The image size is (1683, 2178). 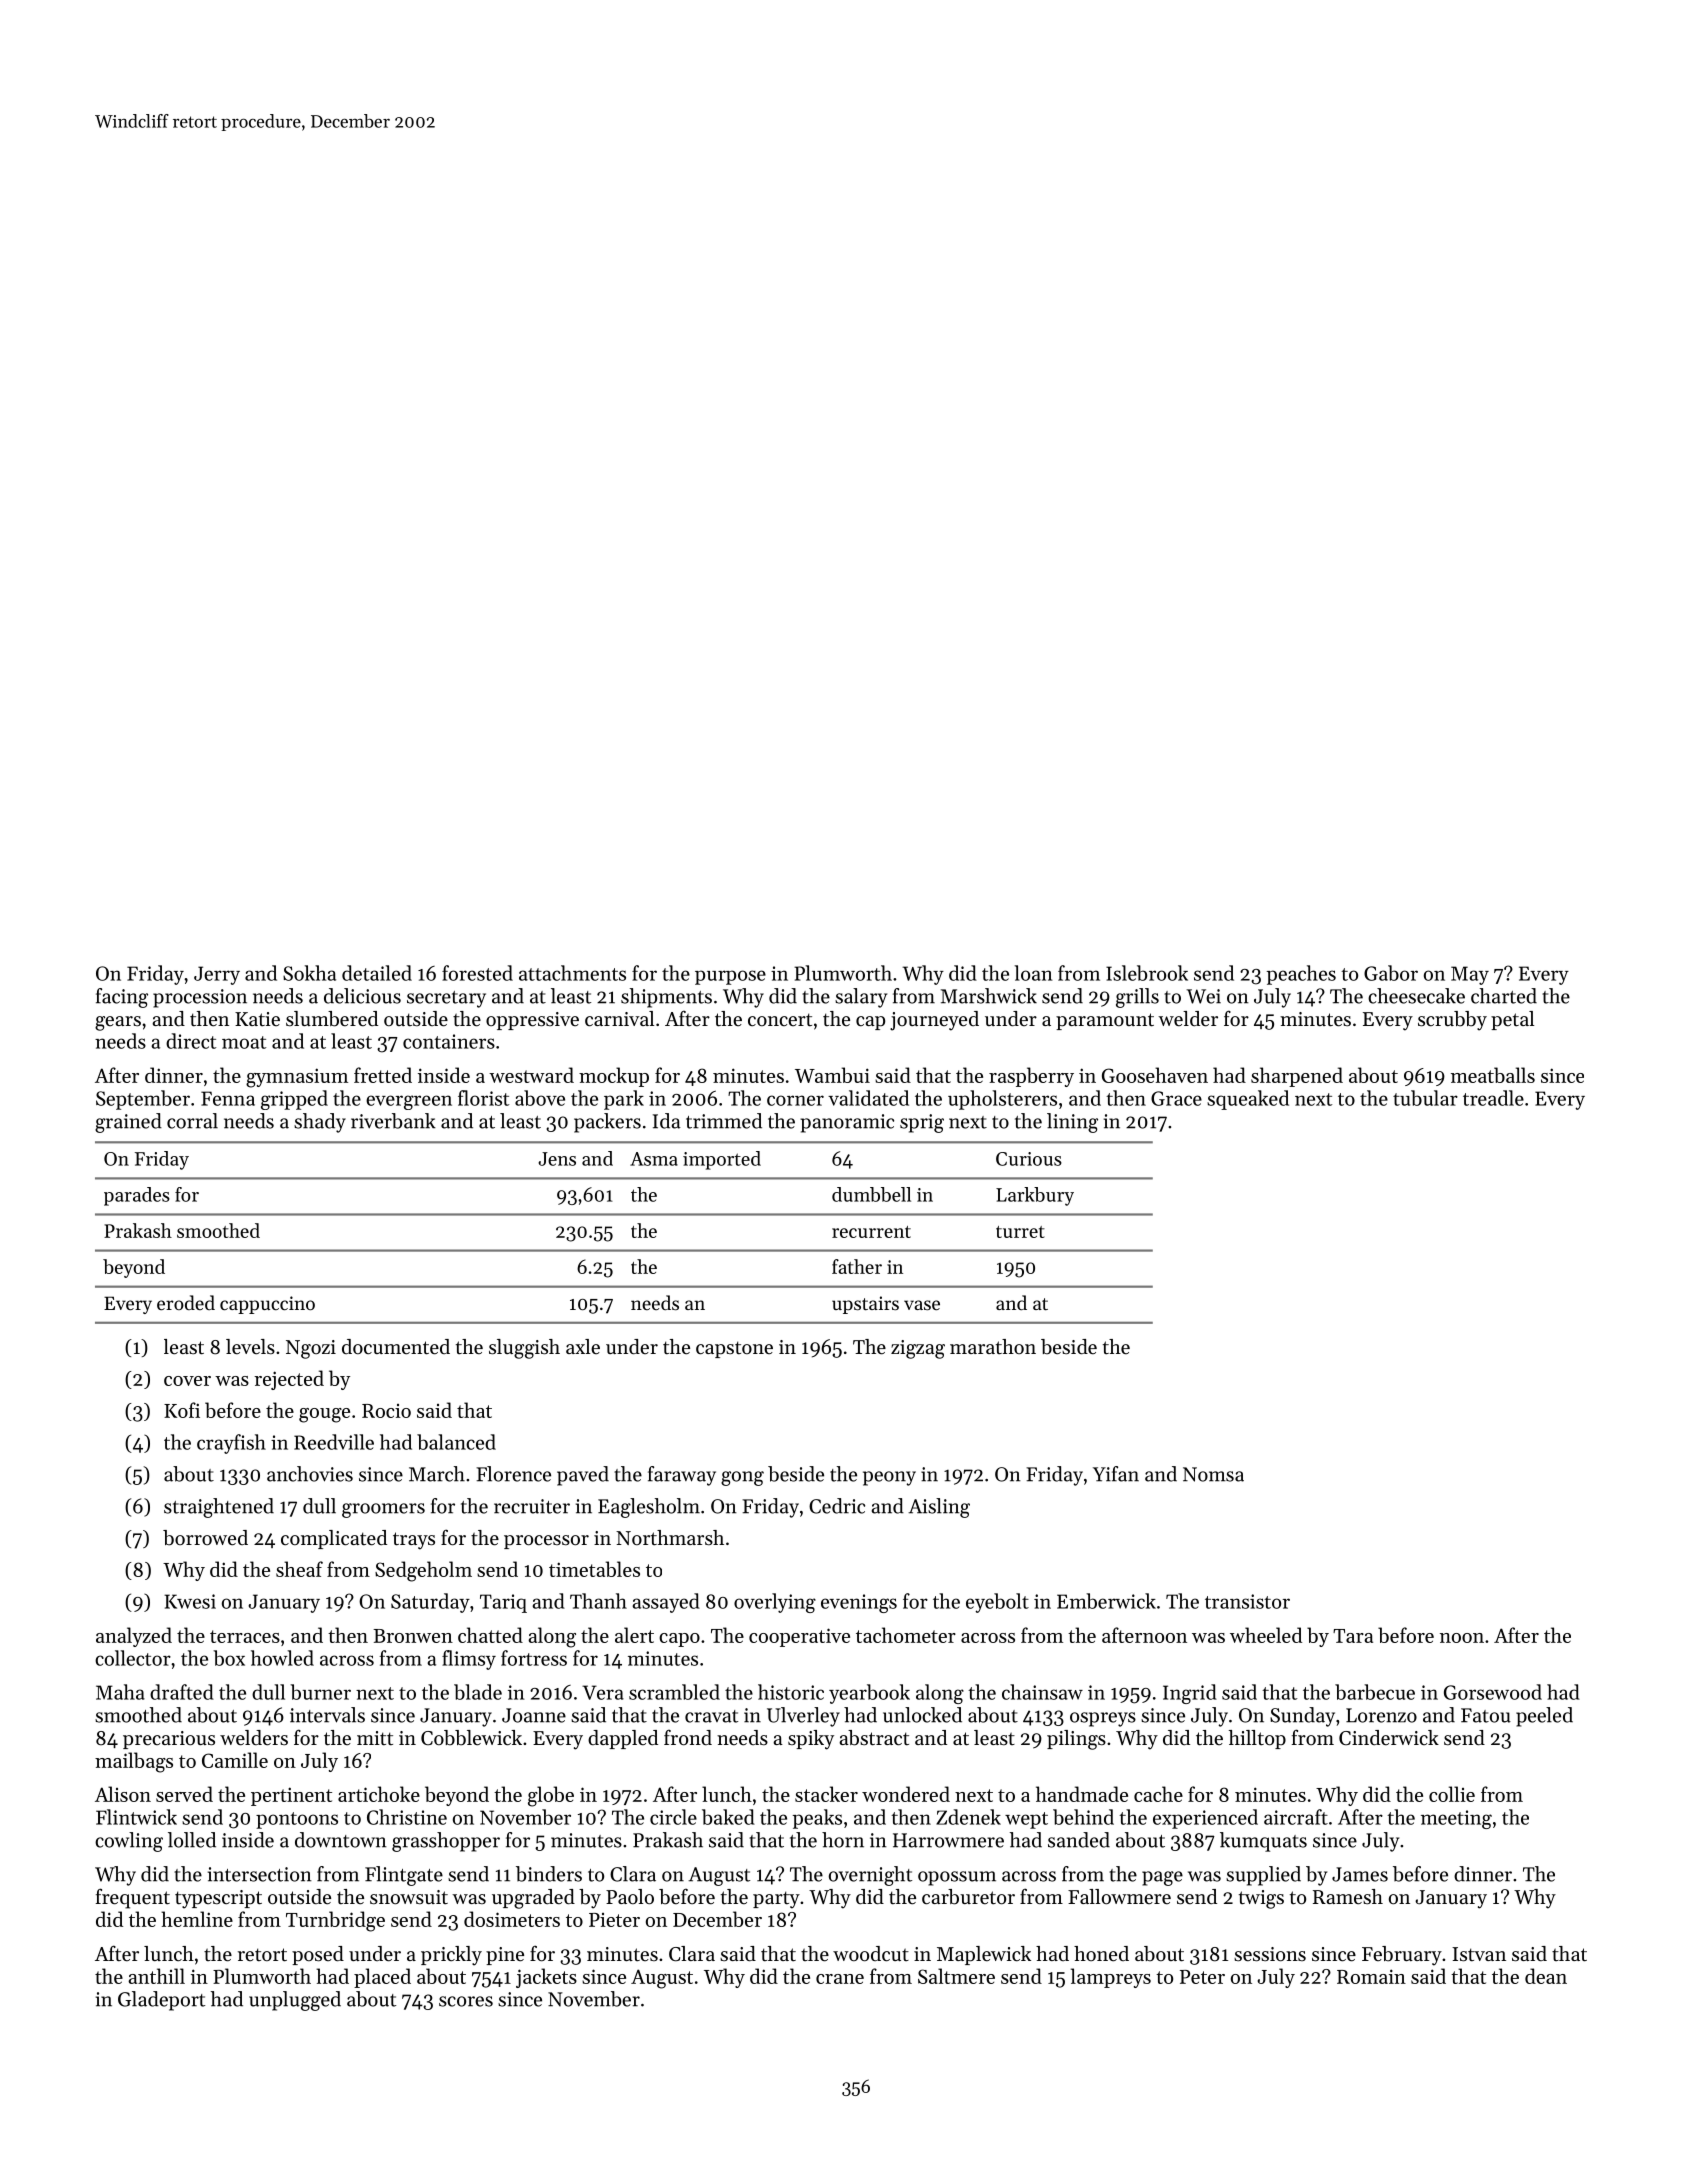 I want to click on terraces, so click(x=245, y=1636).
